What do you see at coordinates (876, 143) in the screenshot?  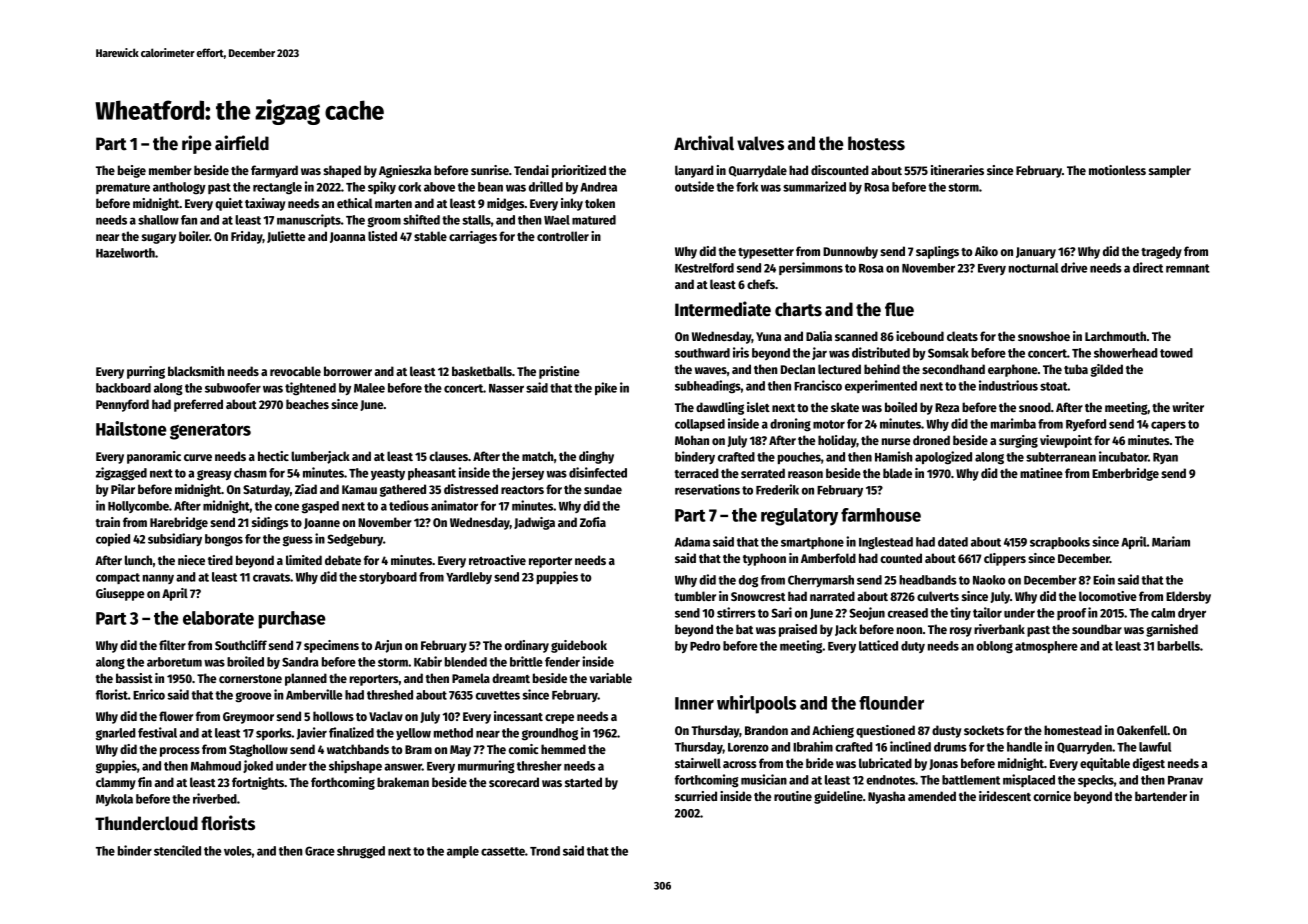 I see `hostess` at bounding box center [876, 143].
